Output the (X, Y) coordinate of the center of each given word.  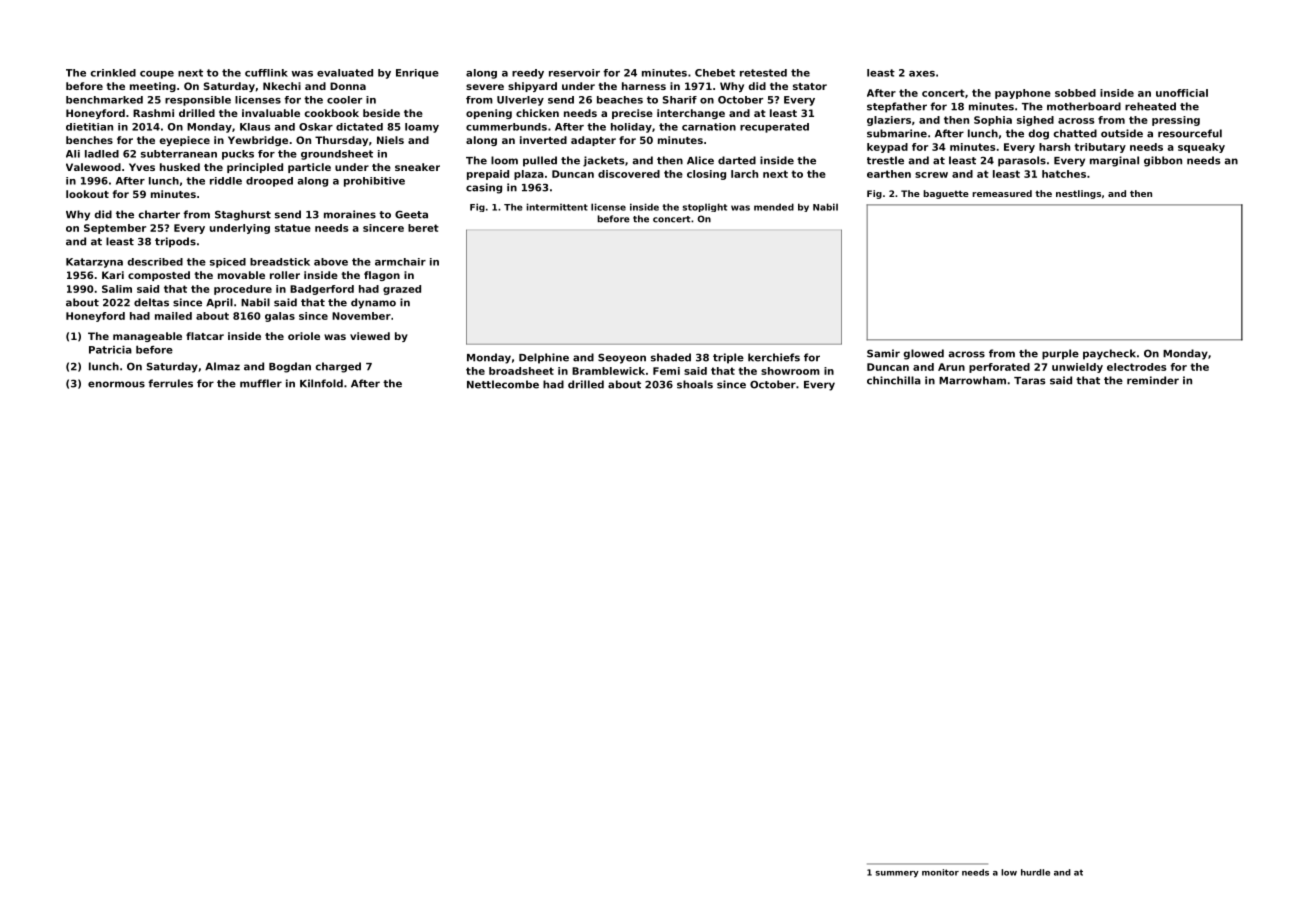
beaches (620, 100)
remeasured (1002, 193)
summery (897, 874)
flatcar (205, 336)
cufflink (266, 73)
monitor (940, 872)
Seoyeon (622, 358)
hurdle (1035, 872)
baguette (946, 194)
